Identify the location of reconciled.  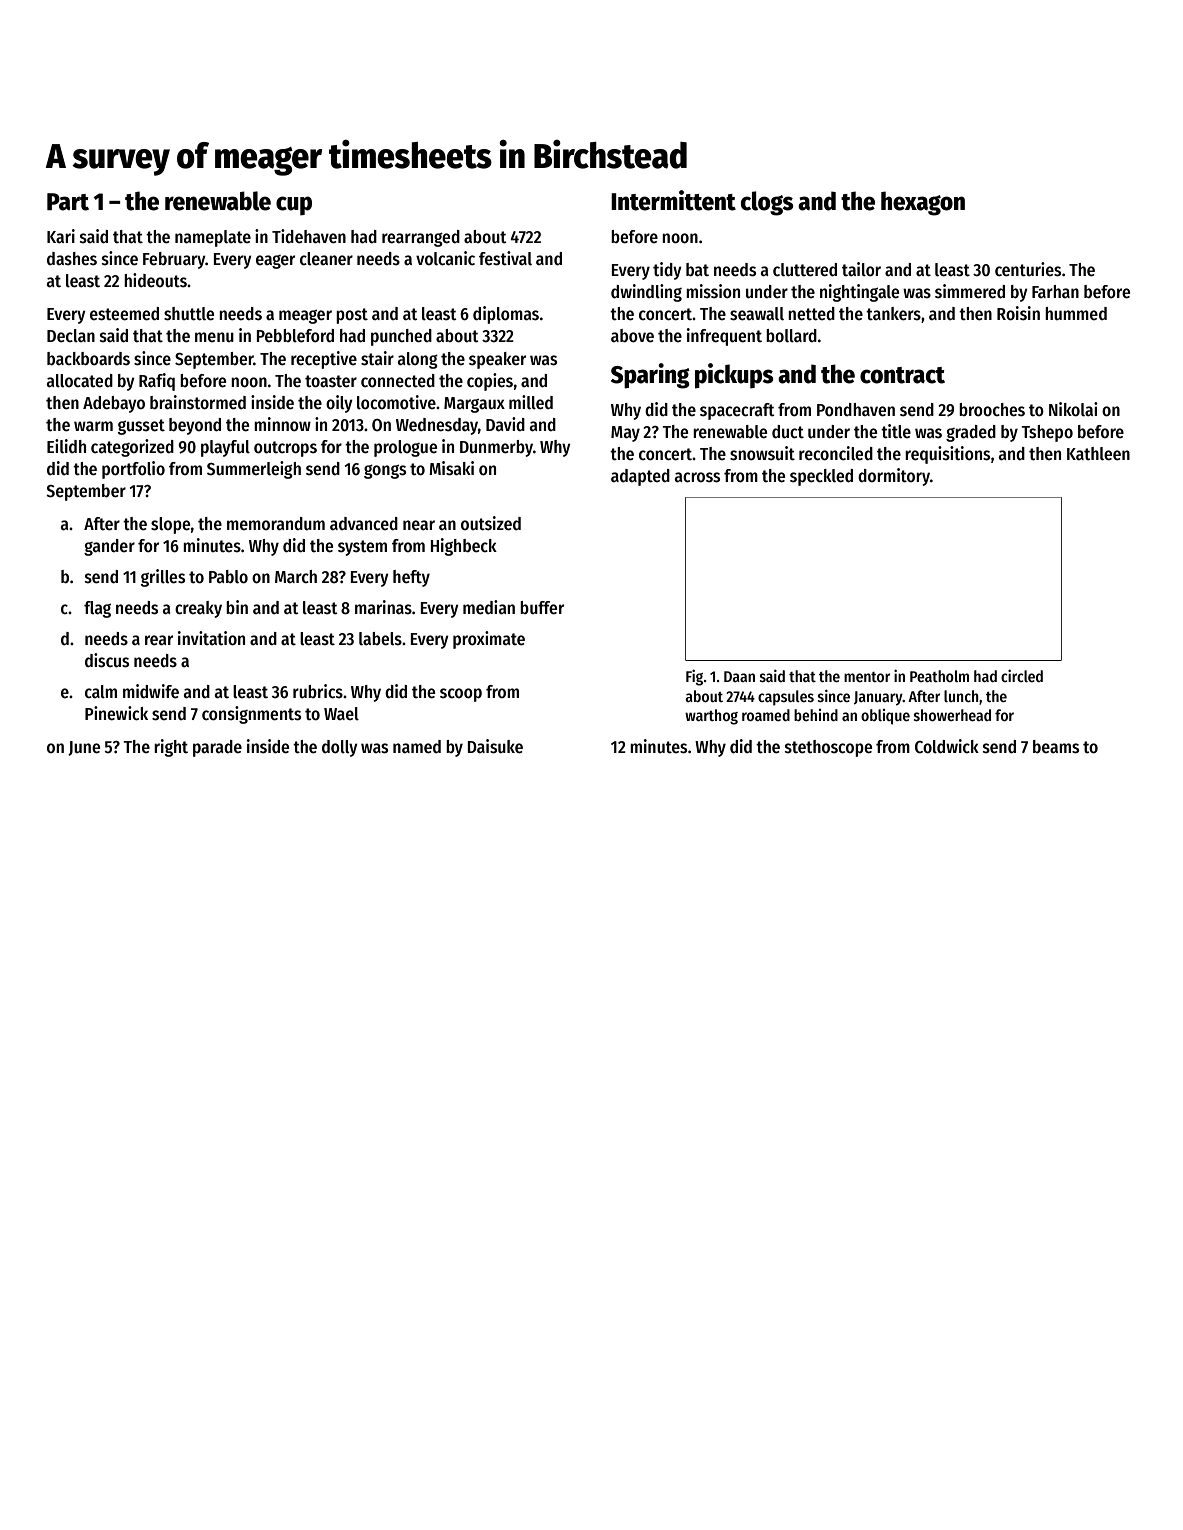
(836, 453).
